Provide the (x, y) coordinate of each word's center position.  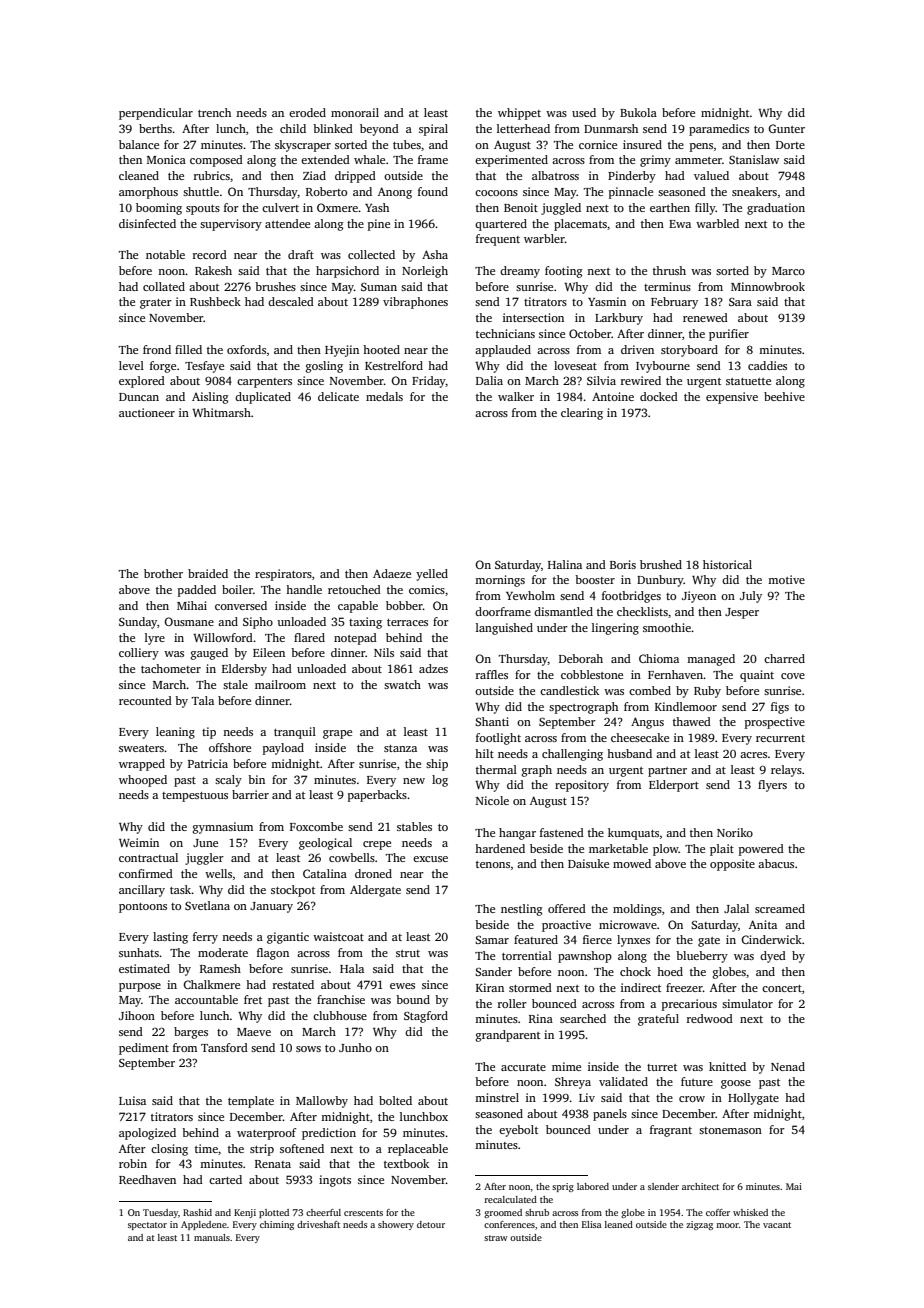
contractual (148, 857)
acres (753, 755)
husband (629, 753)
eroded (307, 112)
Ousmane (189, 621)
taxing (365, 623)
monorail (355, 112)
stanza (400, 748)
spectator (147, 1226)
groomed (503, 1213)
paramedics (719, 130)
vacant (777, 1225)
